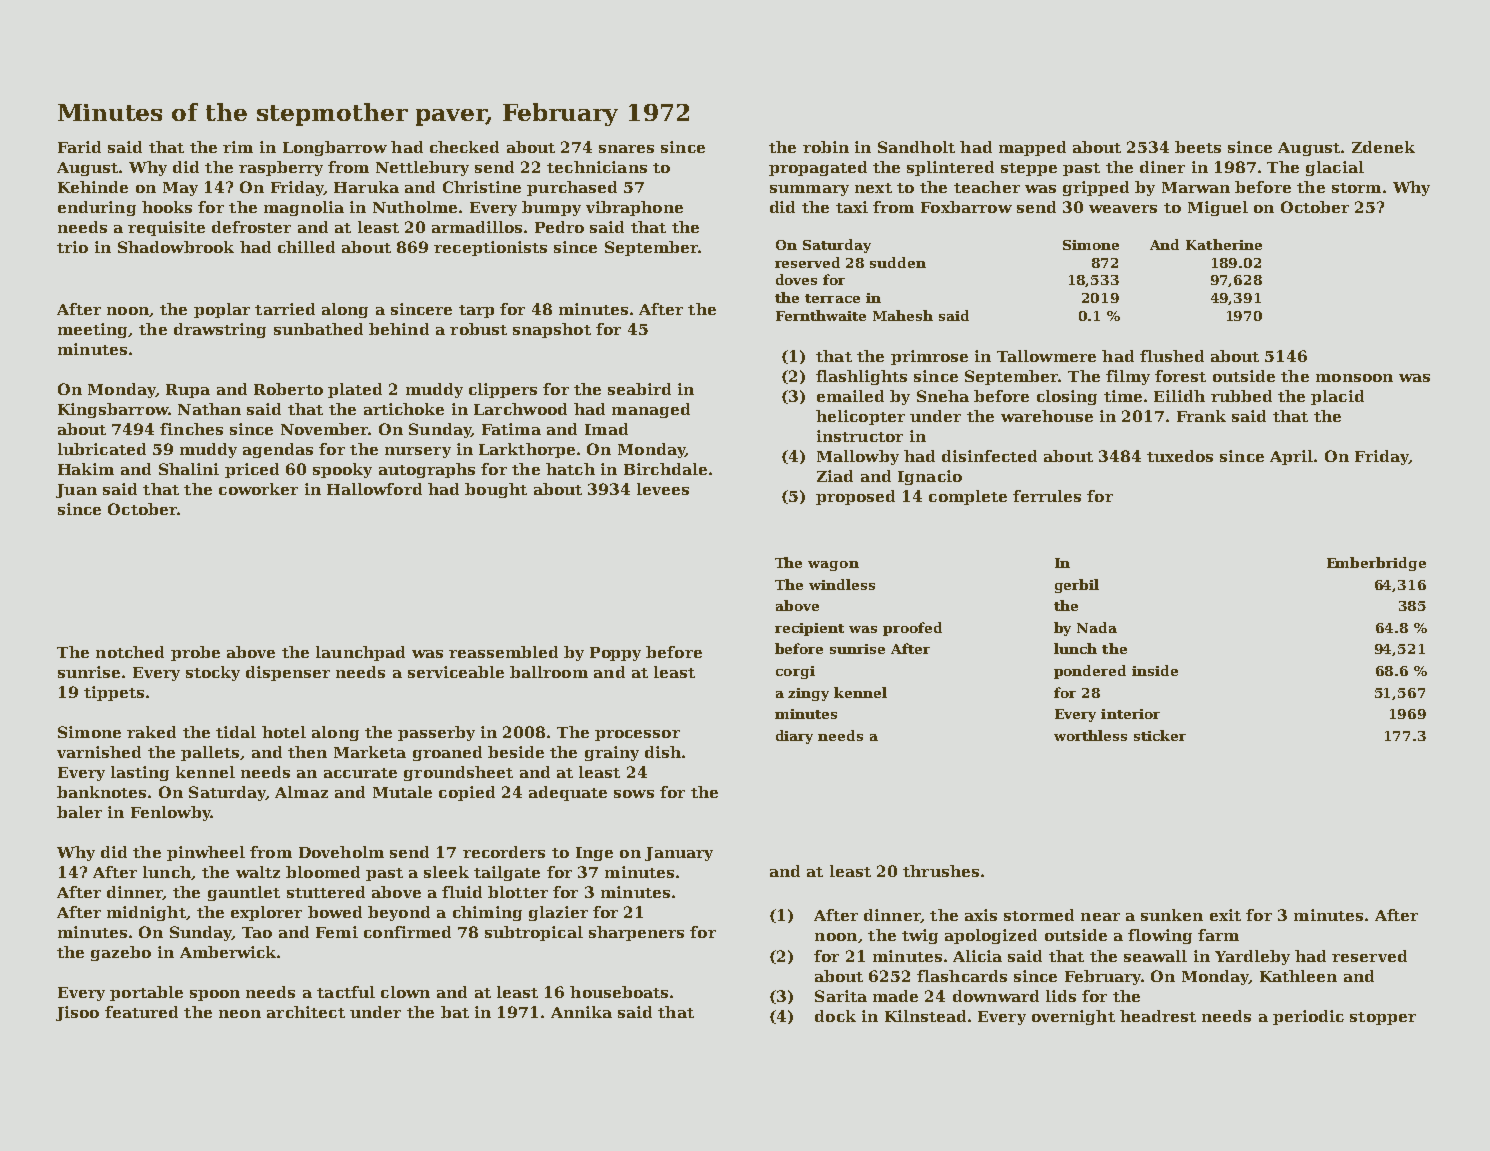 The image size is (1490, 1151). I want to click on sticker, so click(1160, 735).
